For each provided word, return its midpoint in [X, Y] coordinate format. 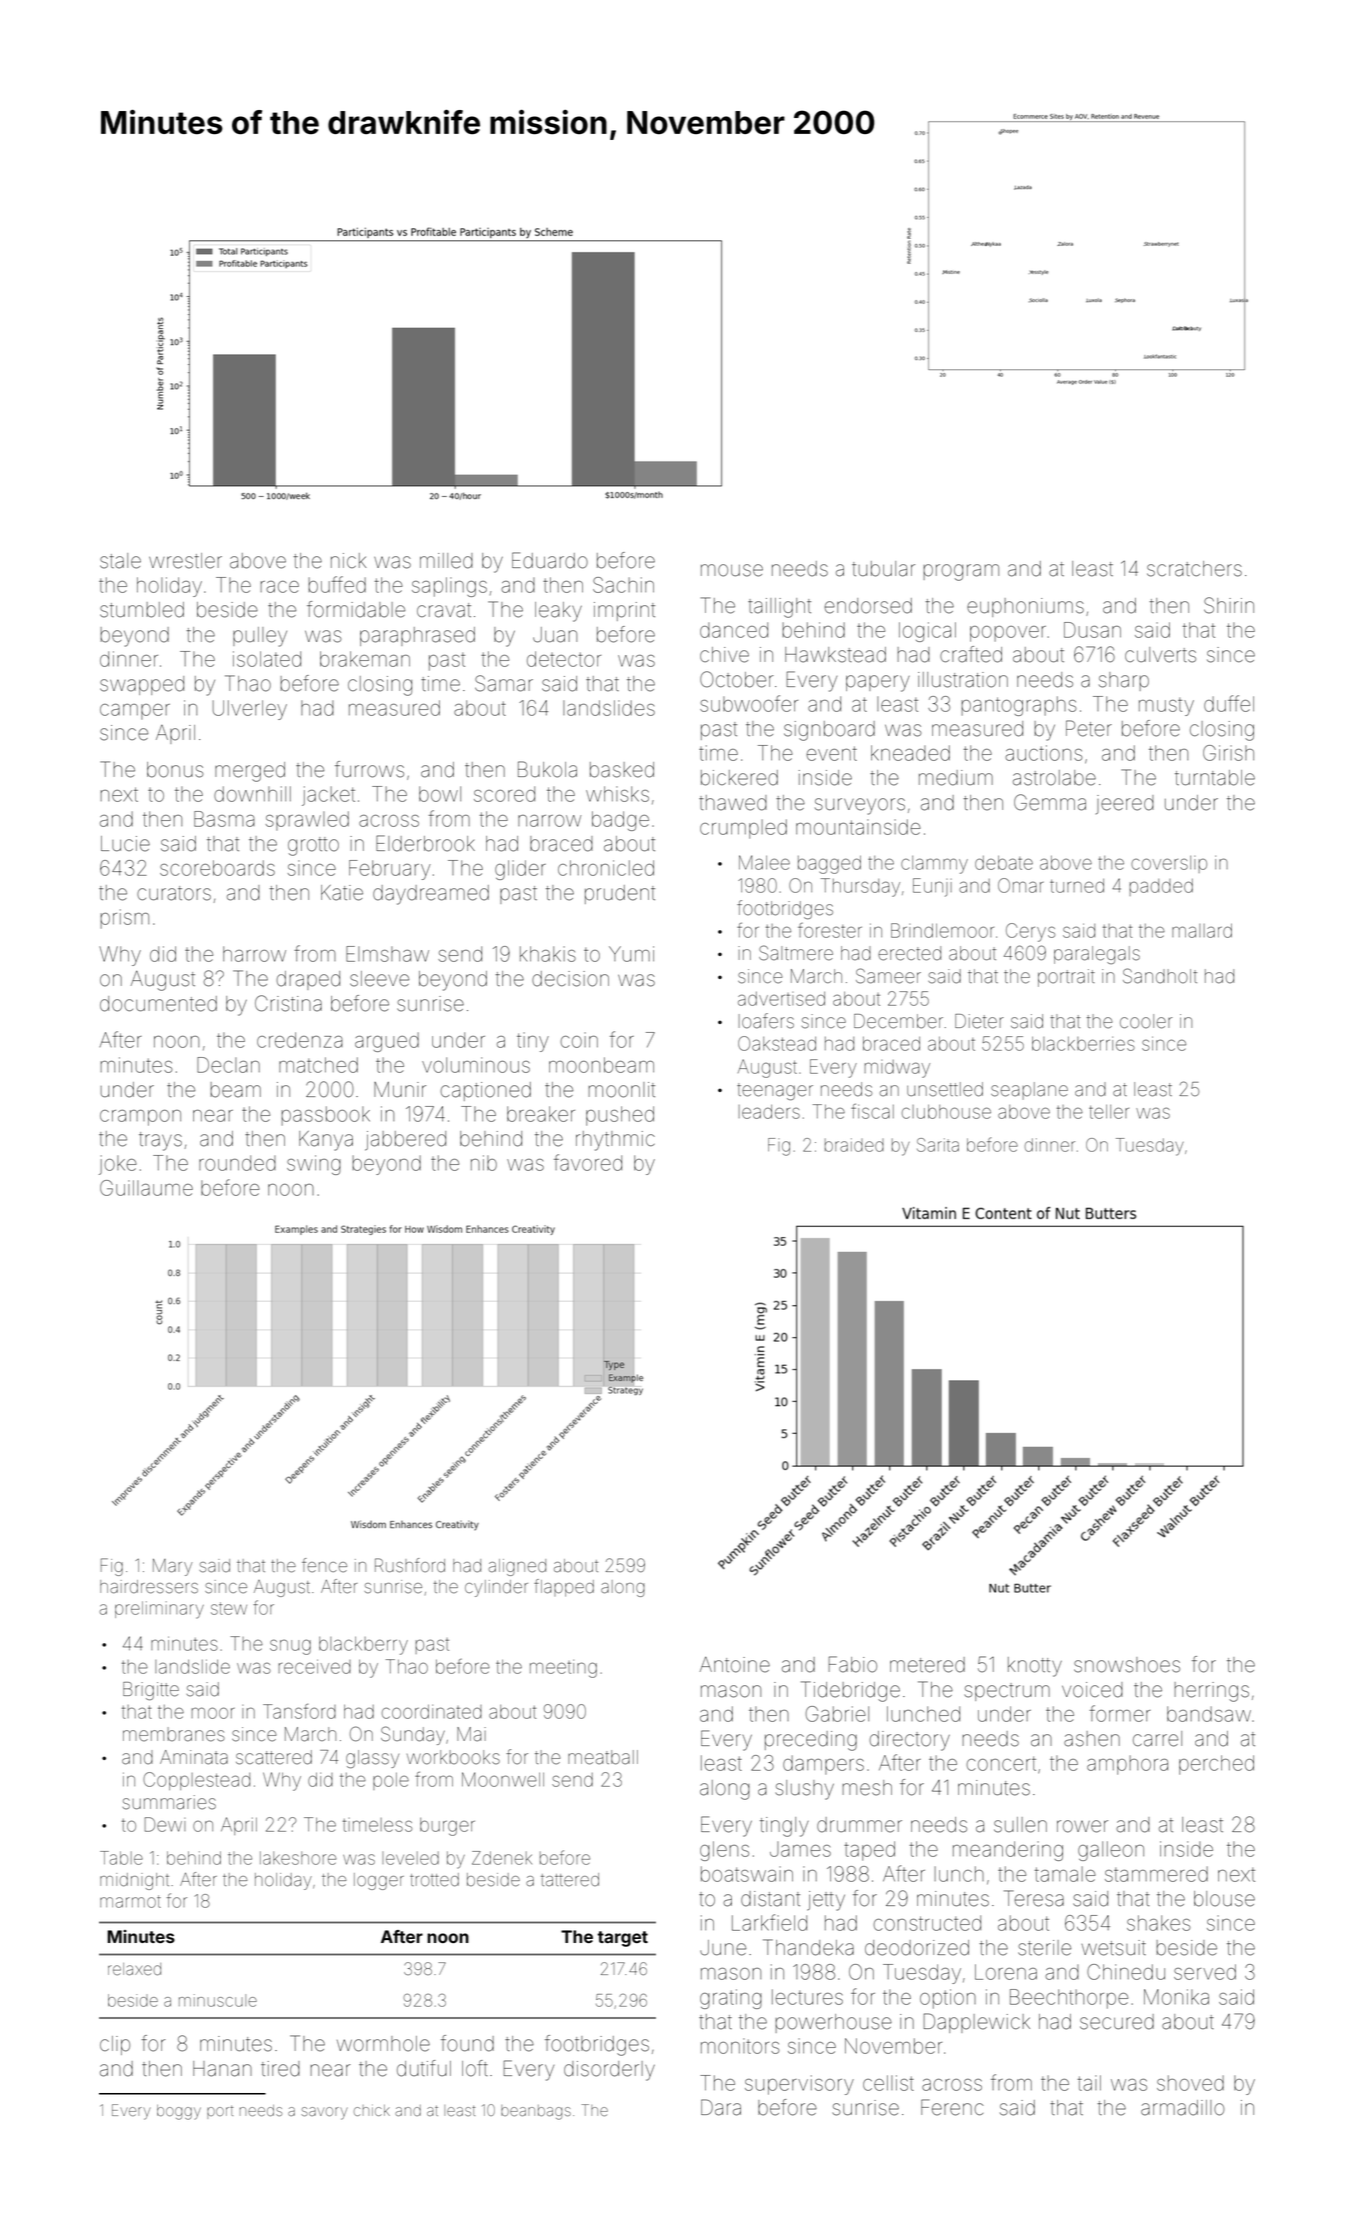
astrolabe [1054, 778]
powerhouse [833, 2023]
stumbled [142, 610]
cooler [1146, 1021]
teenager [775, 1091]
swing [314, 1165]
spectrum [1007, 1692]
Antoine [735, 1665]
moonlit [621, 1090]
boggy [179, 2112]
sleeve [379, 979]
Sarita [938, 1145]
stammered [1156, 1874]
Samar [504, 683]
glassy [372, 1759]
